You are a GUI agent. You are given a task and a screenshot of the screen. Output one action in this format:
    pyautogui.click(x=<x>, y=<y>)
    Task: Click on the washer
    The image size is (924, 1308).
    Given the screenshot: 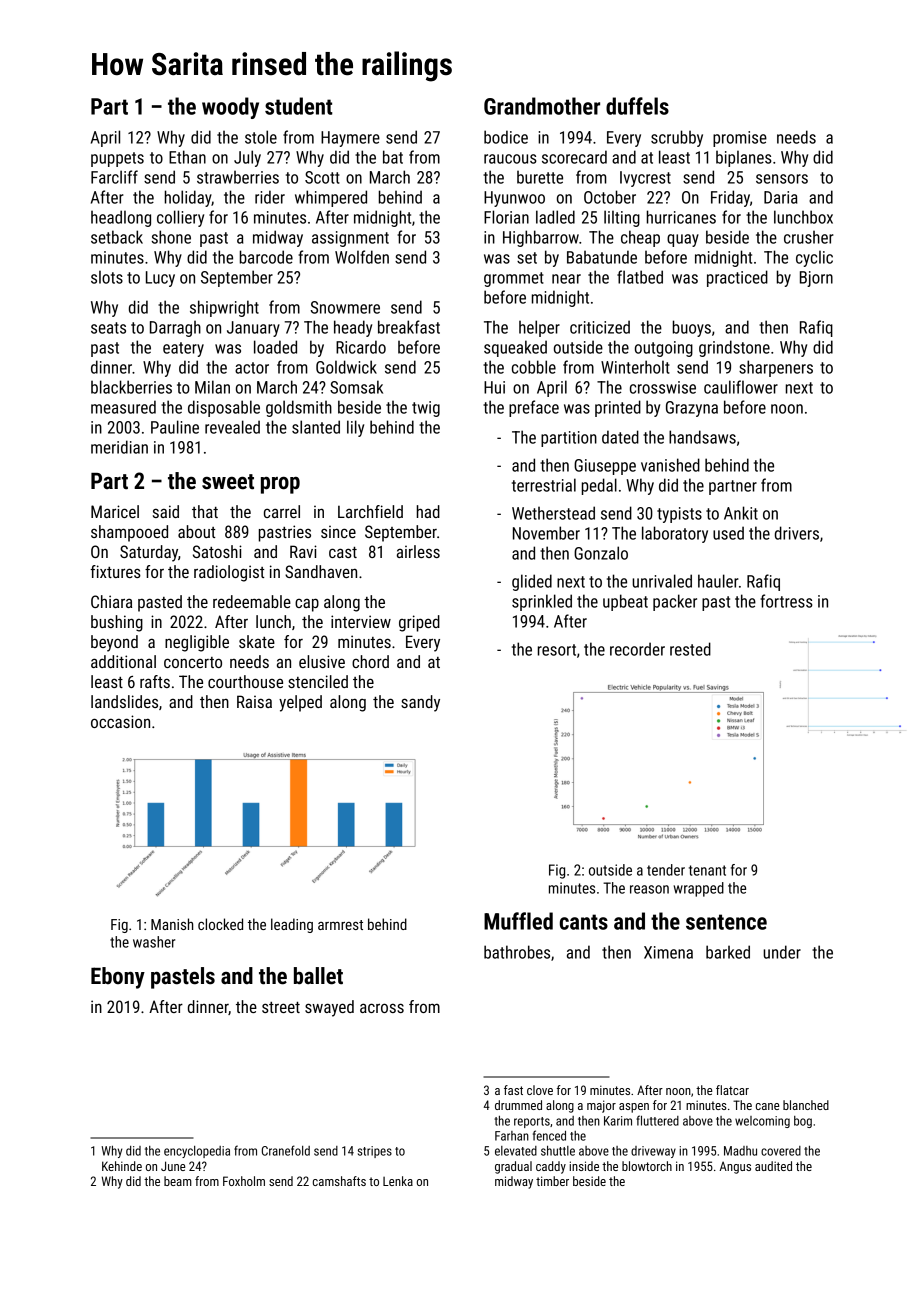 What is the action you would take?
    pyautogui.click(x=154, y=942)
